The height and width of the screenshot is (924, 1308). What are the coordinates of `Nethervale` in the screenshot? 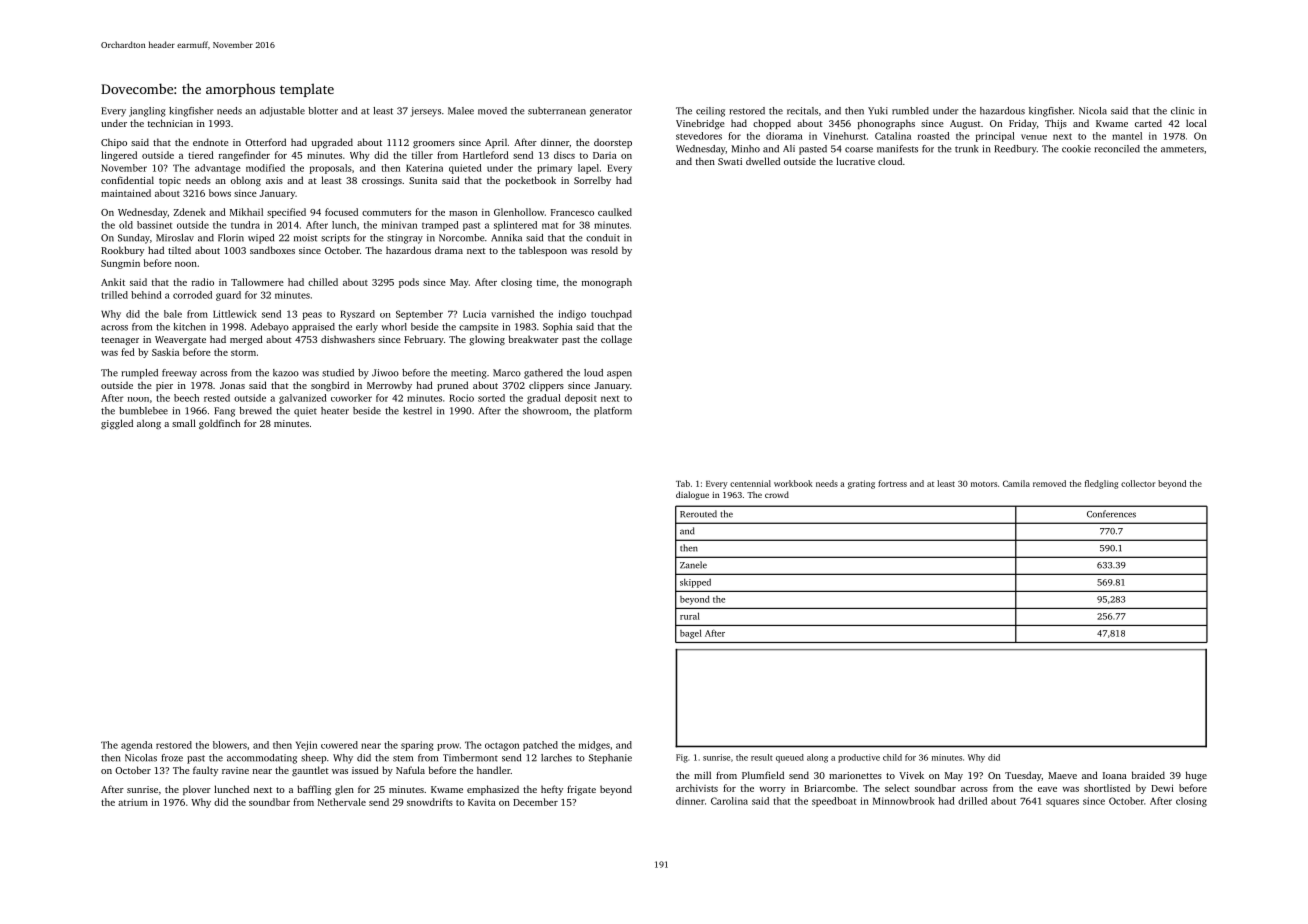 It's located at (342, 802).
